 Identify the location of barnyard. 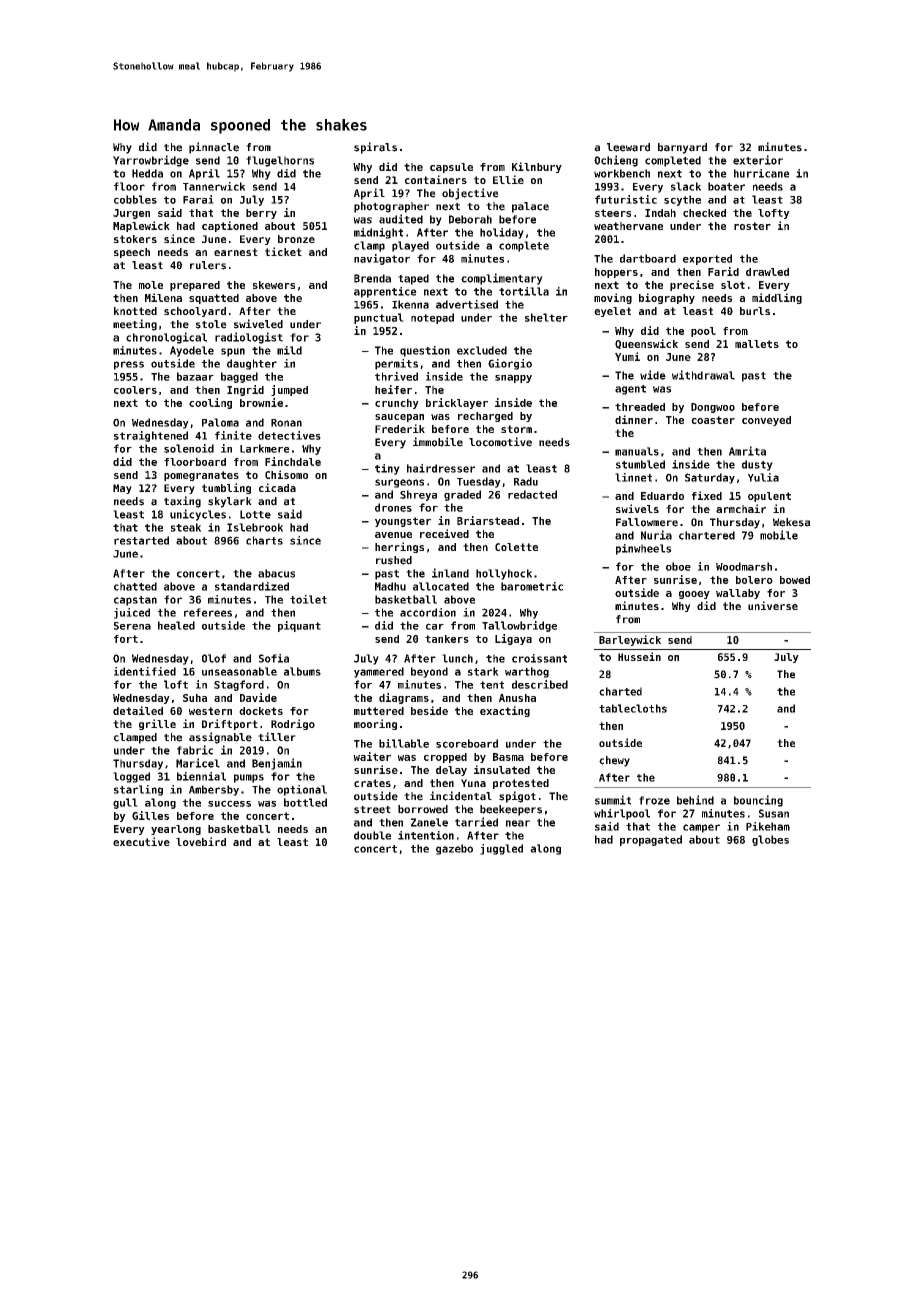
(682, 148).
